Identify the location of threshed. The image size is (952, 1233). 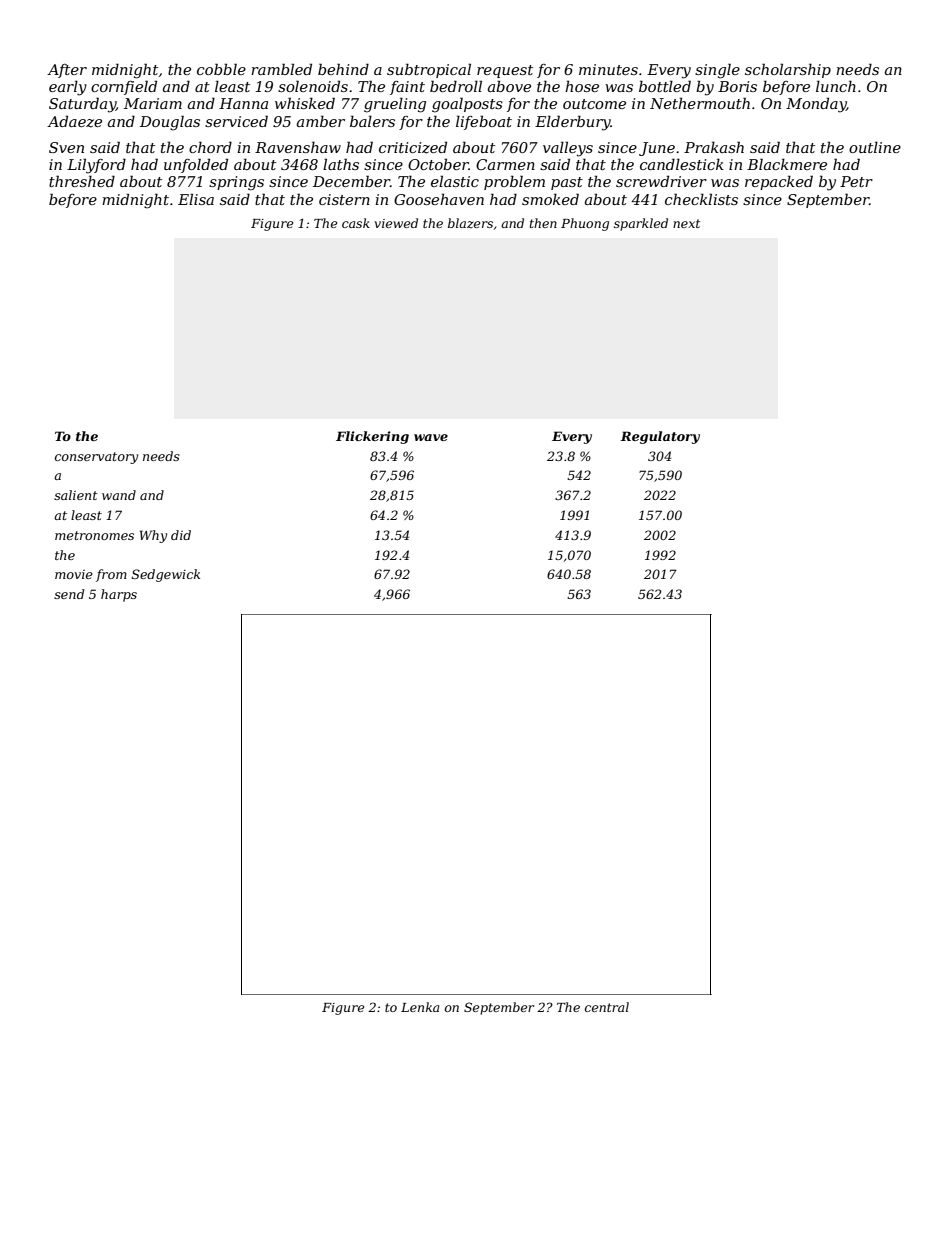
(82, 181).
